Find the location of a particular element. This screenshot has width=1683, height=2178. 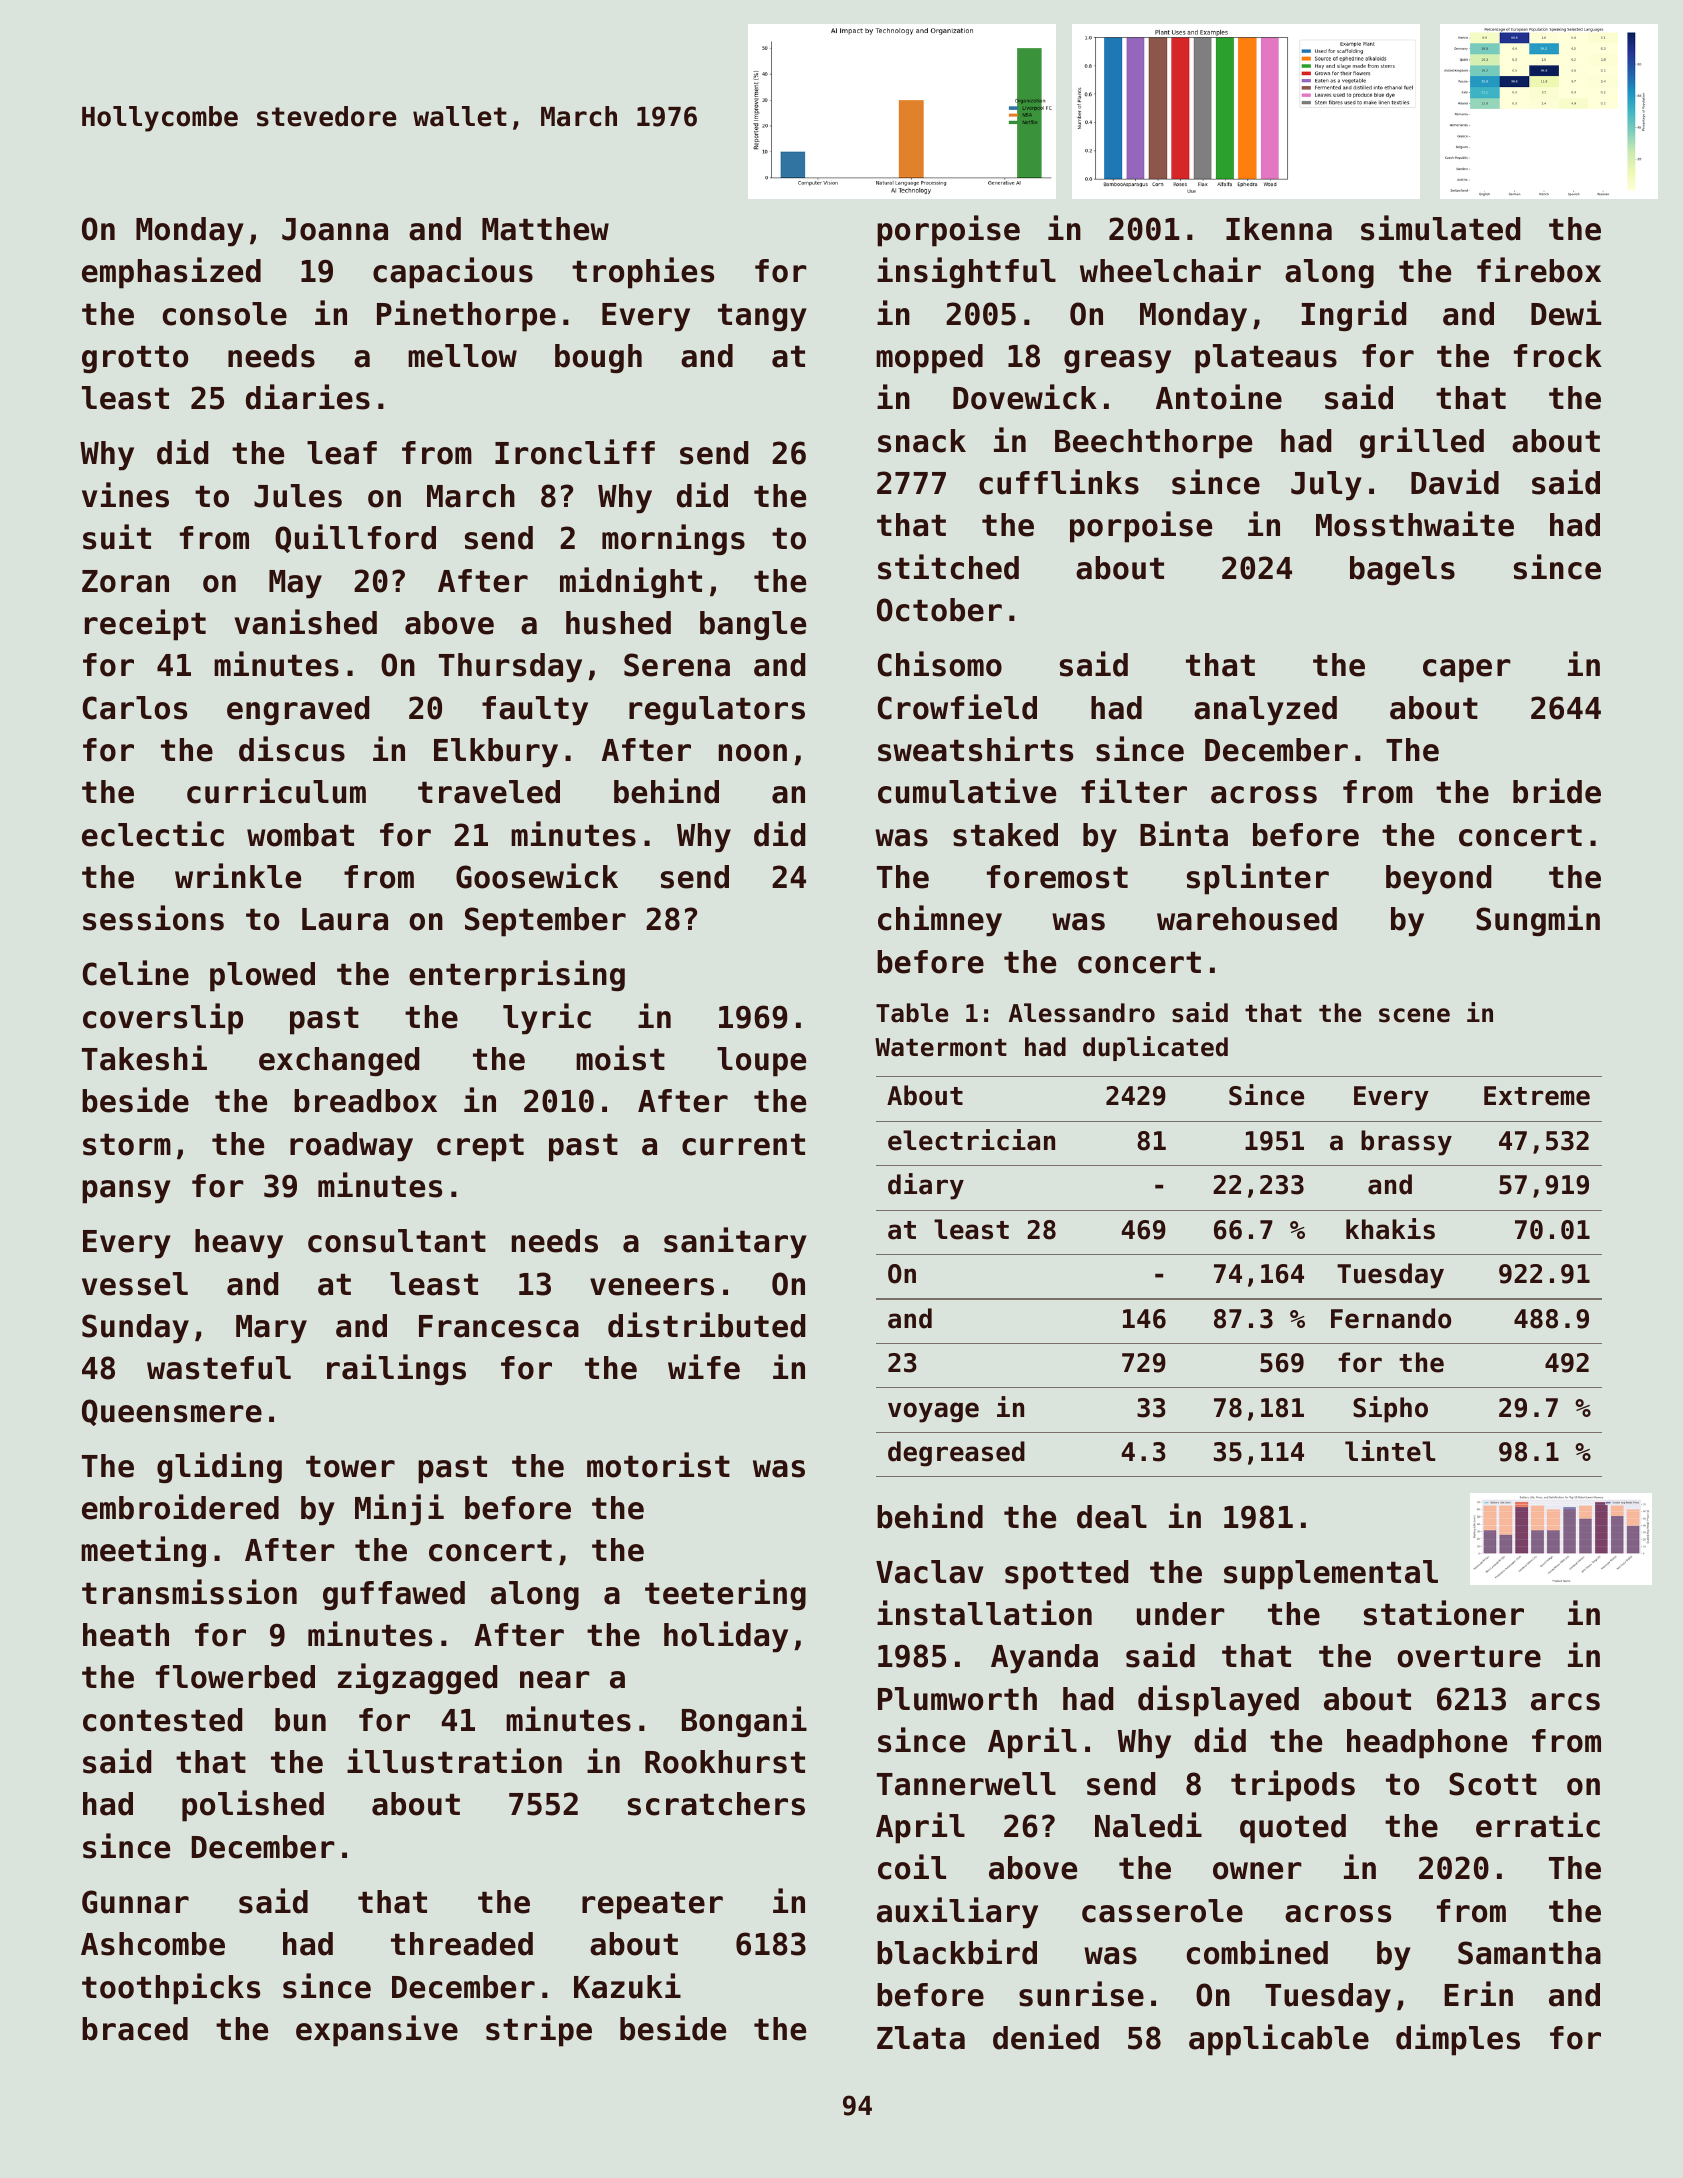

holiday is located at coordinates (726, 1637).
